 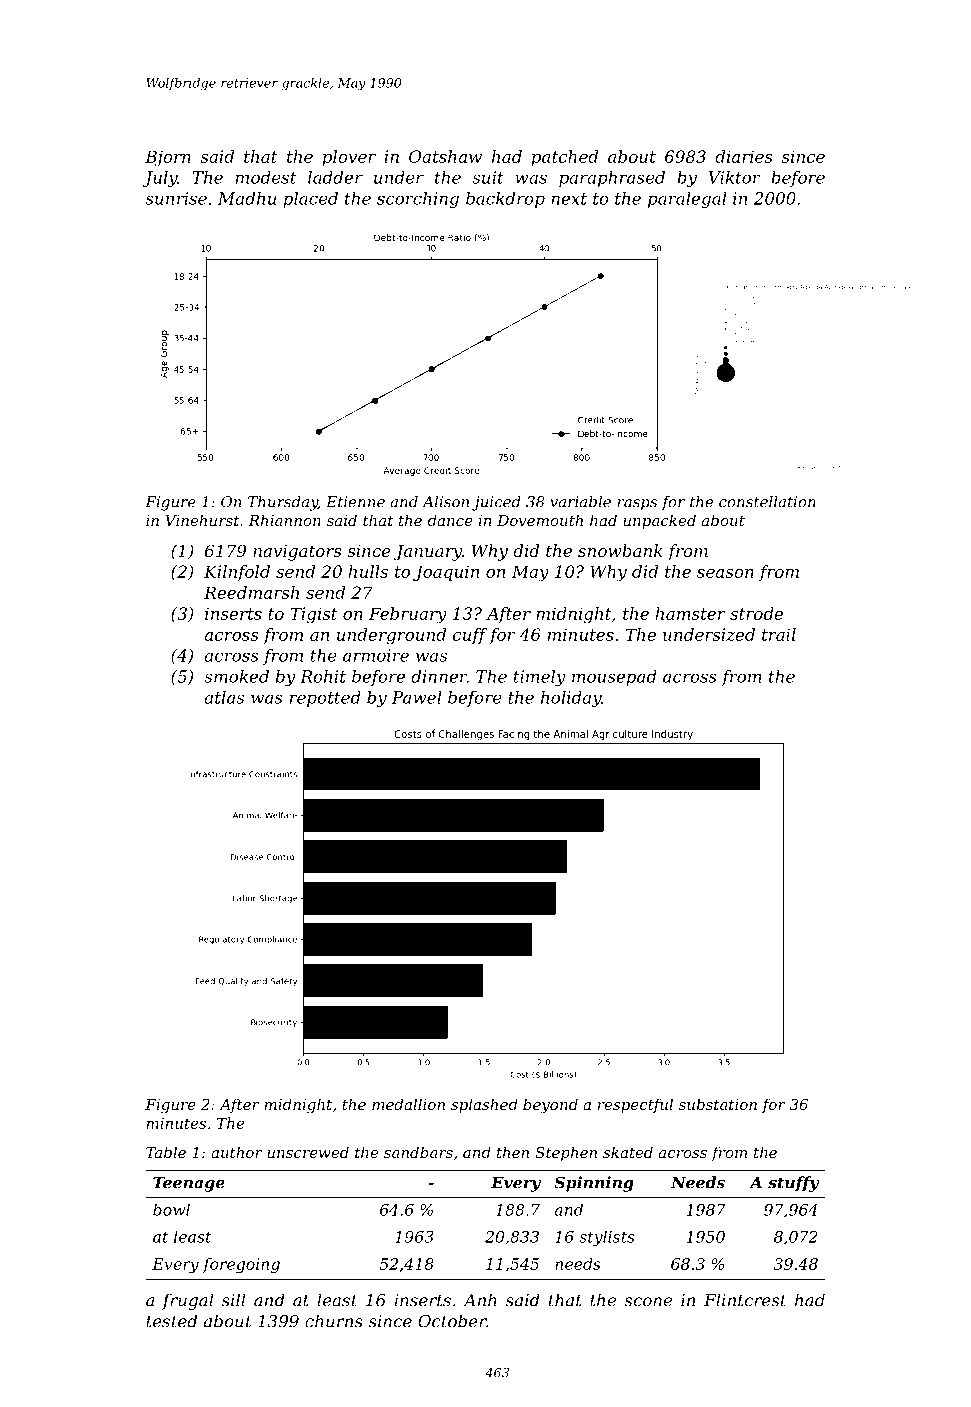 What do you see at coordinates (202, 520) in the image?
I see `Vinehurst` at bounding box center [202, 520].
